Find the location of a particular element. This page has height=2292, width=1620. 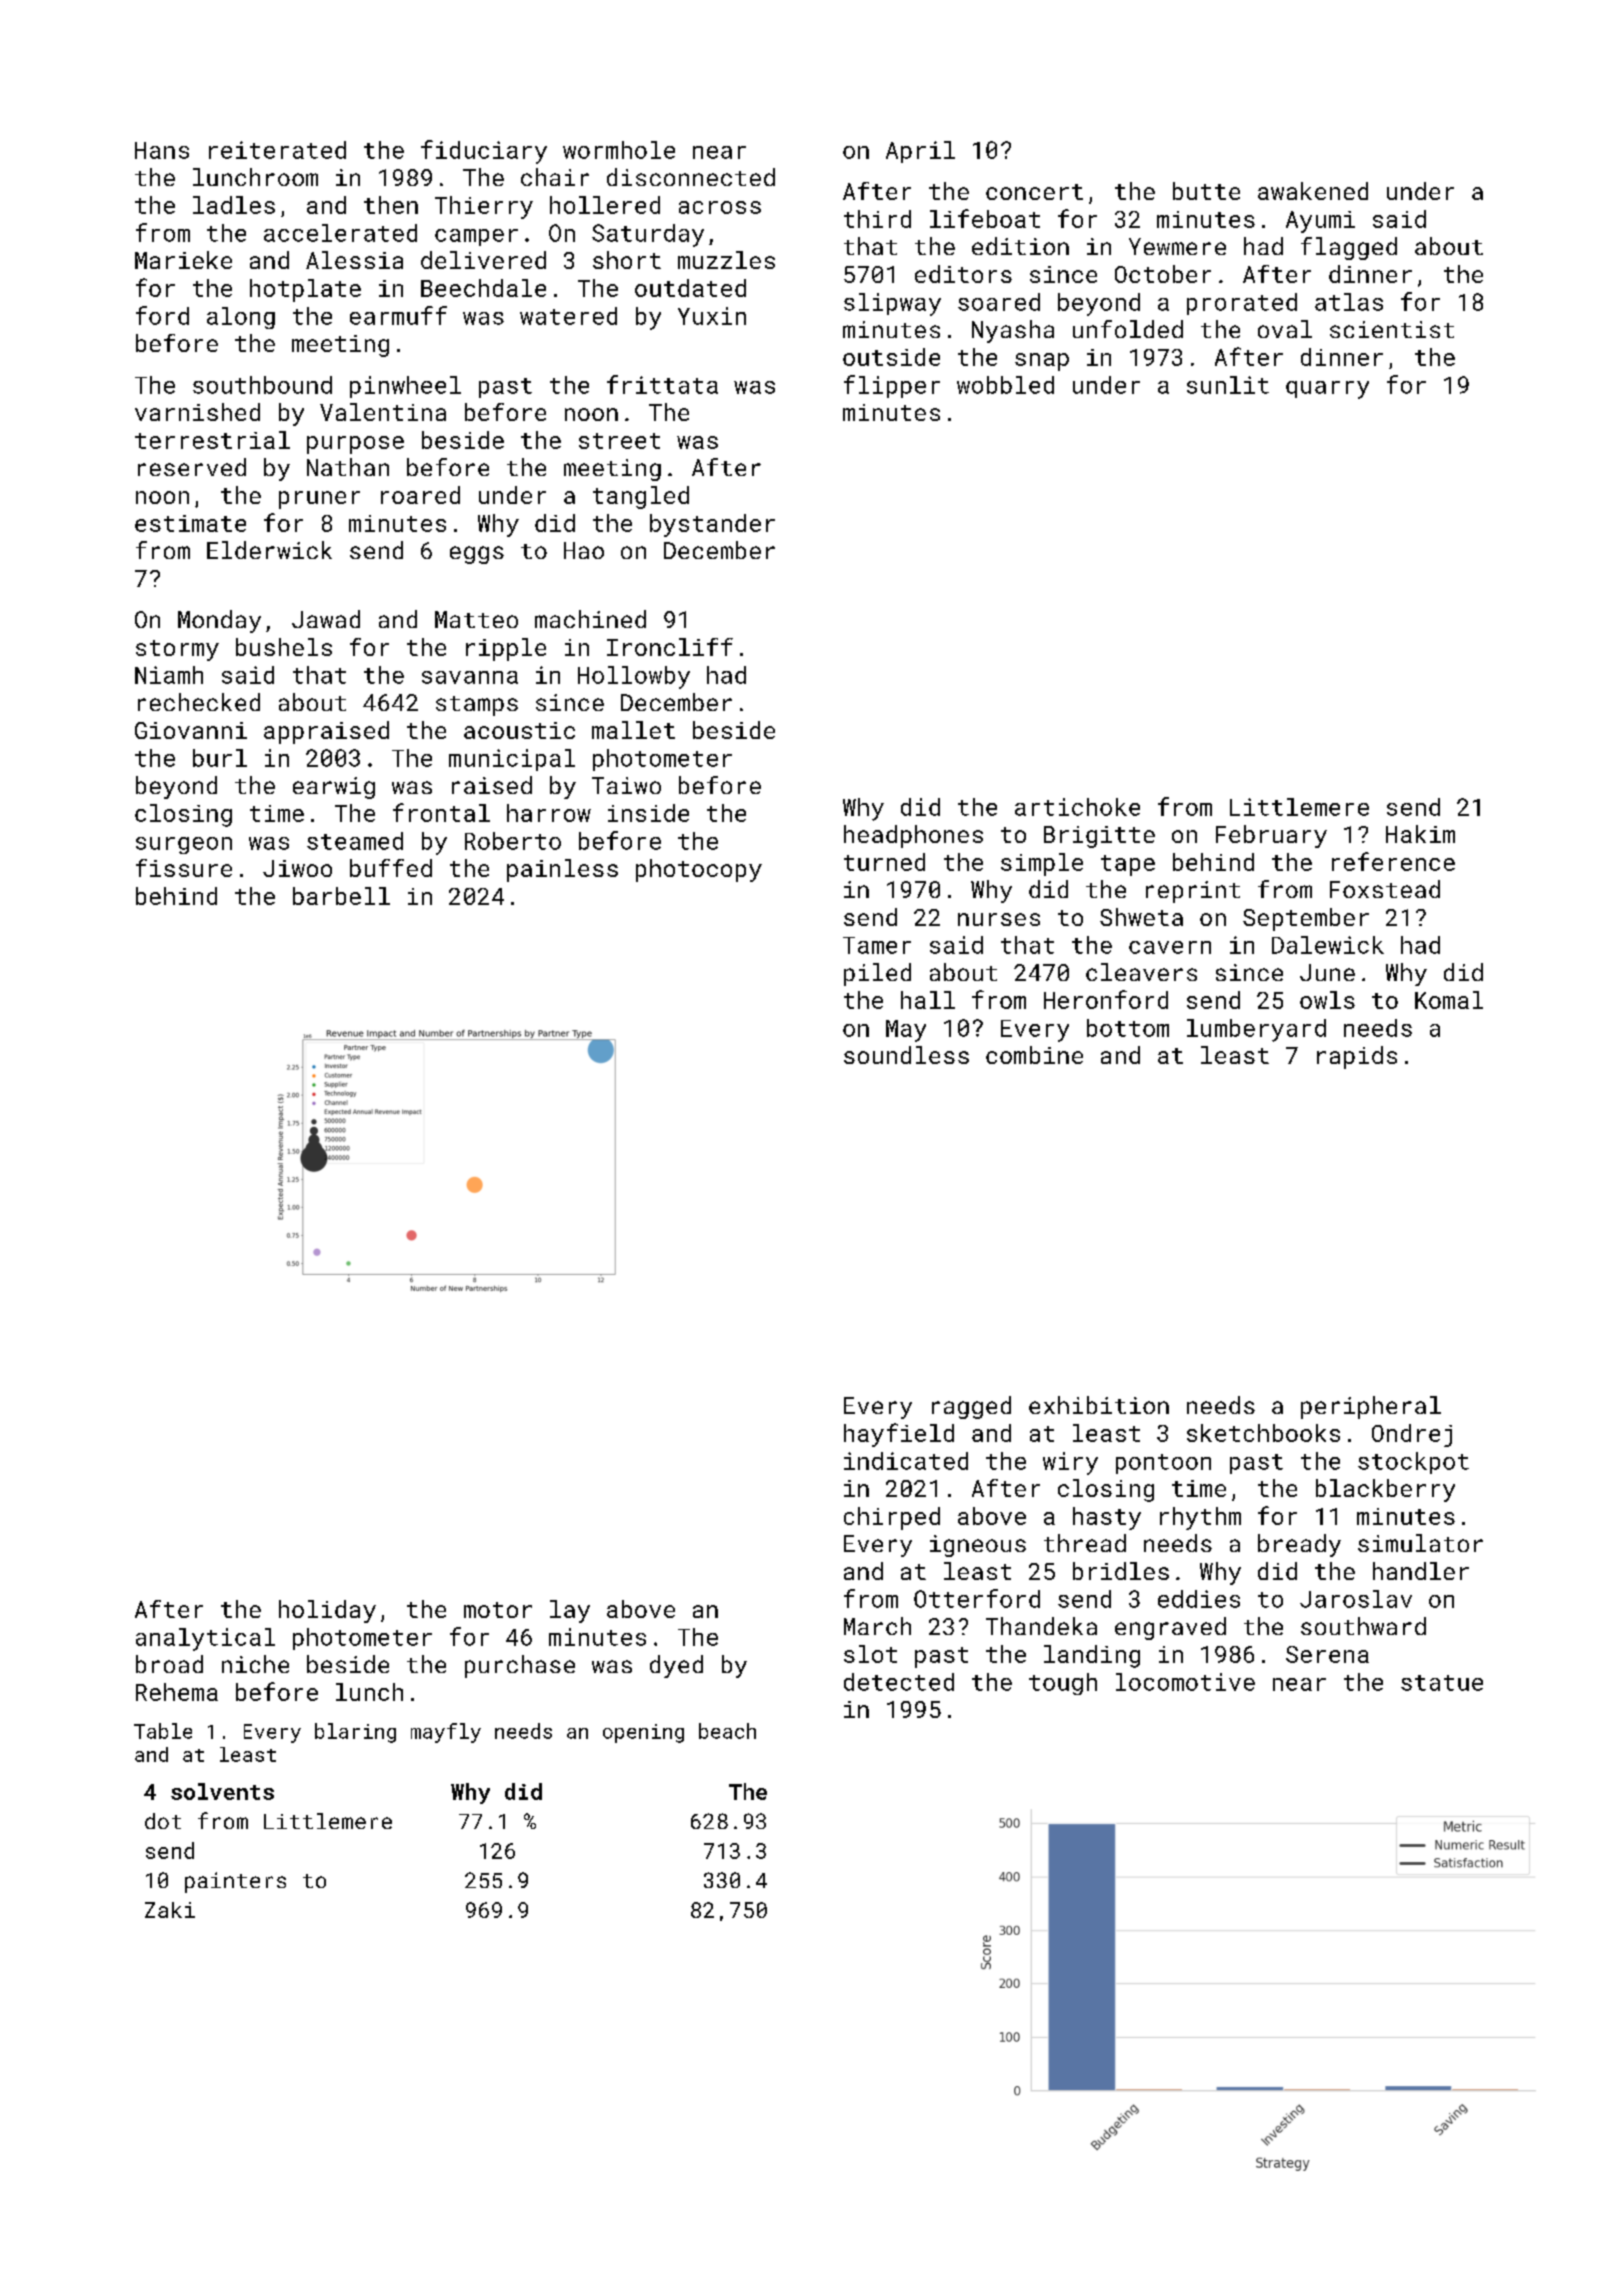

reiterated is located at coordinates (277, 150).
